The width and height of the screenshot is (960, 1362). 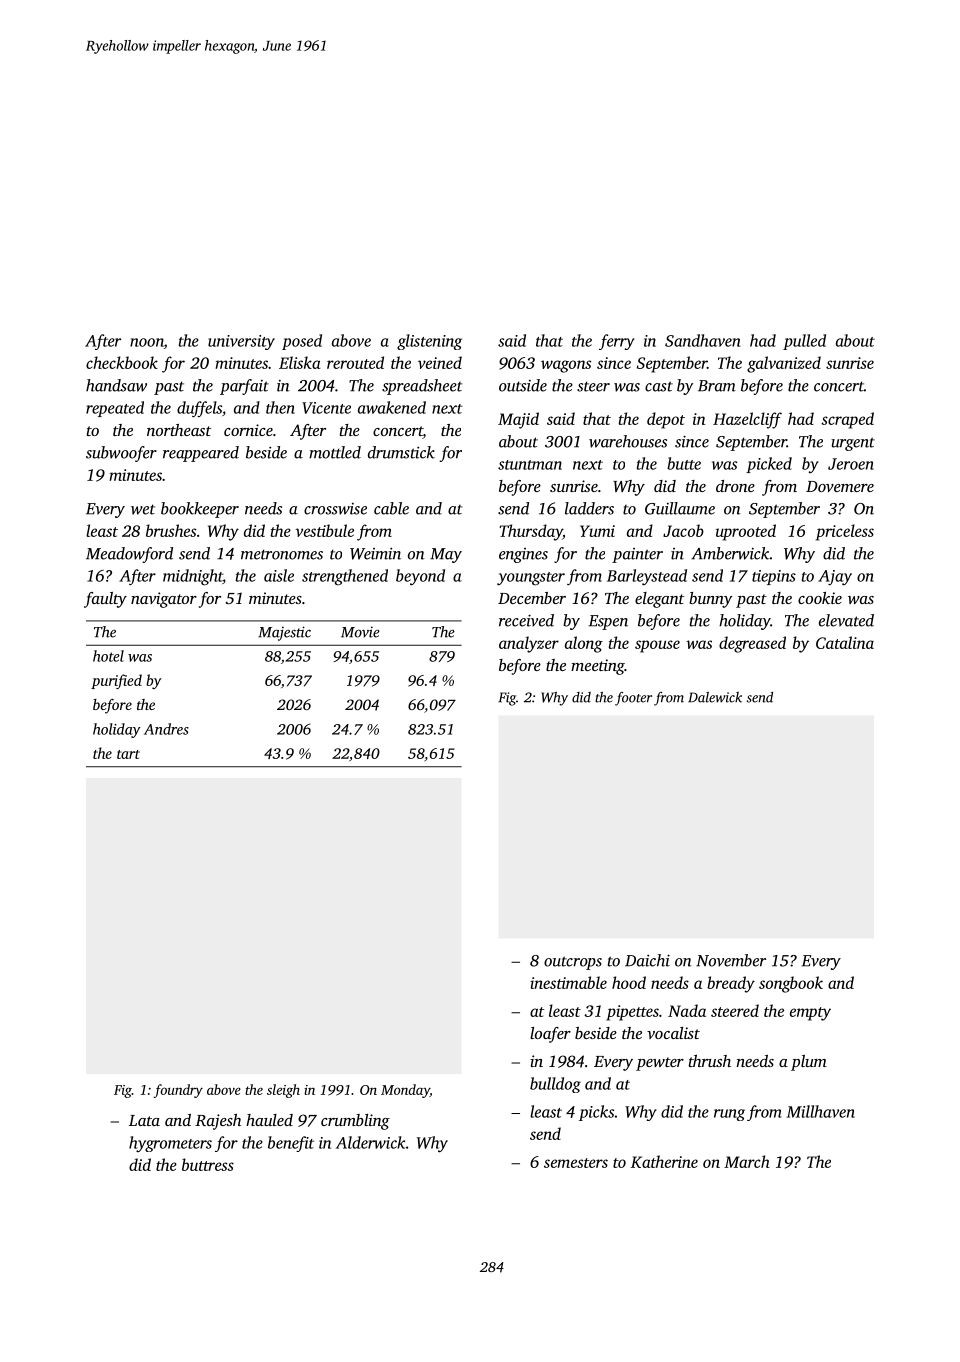 What do you see at coordinates (747, 420) in the screenshot?
I see `Hazelcliff` at bounding box center [747, 420].
